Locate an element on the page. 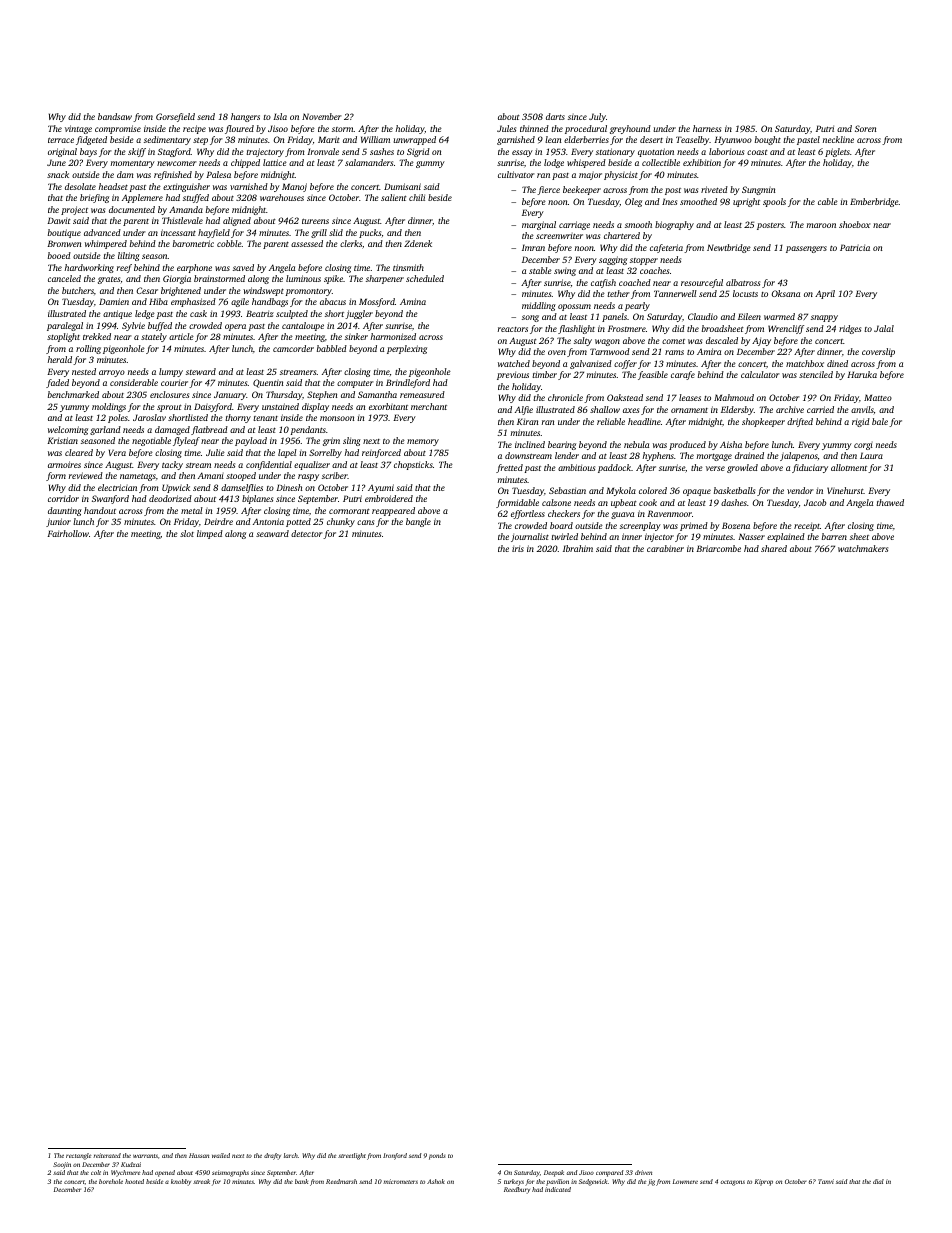 The image size is (952, 1233). driven is located at coordinates (643, 1172).
